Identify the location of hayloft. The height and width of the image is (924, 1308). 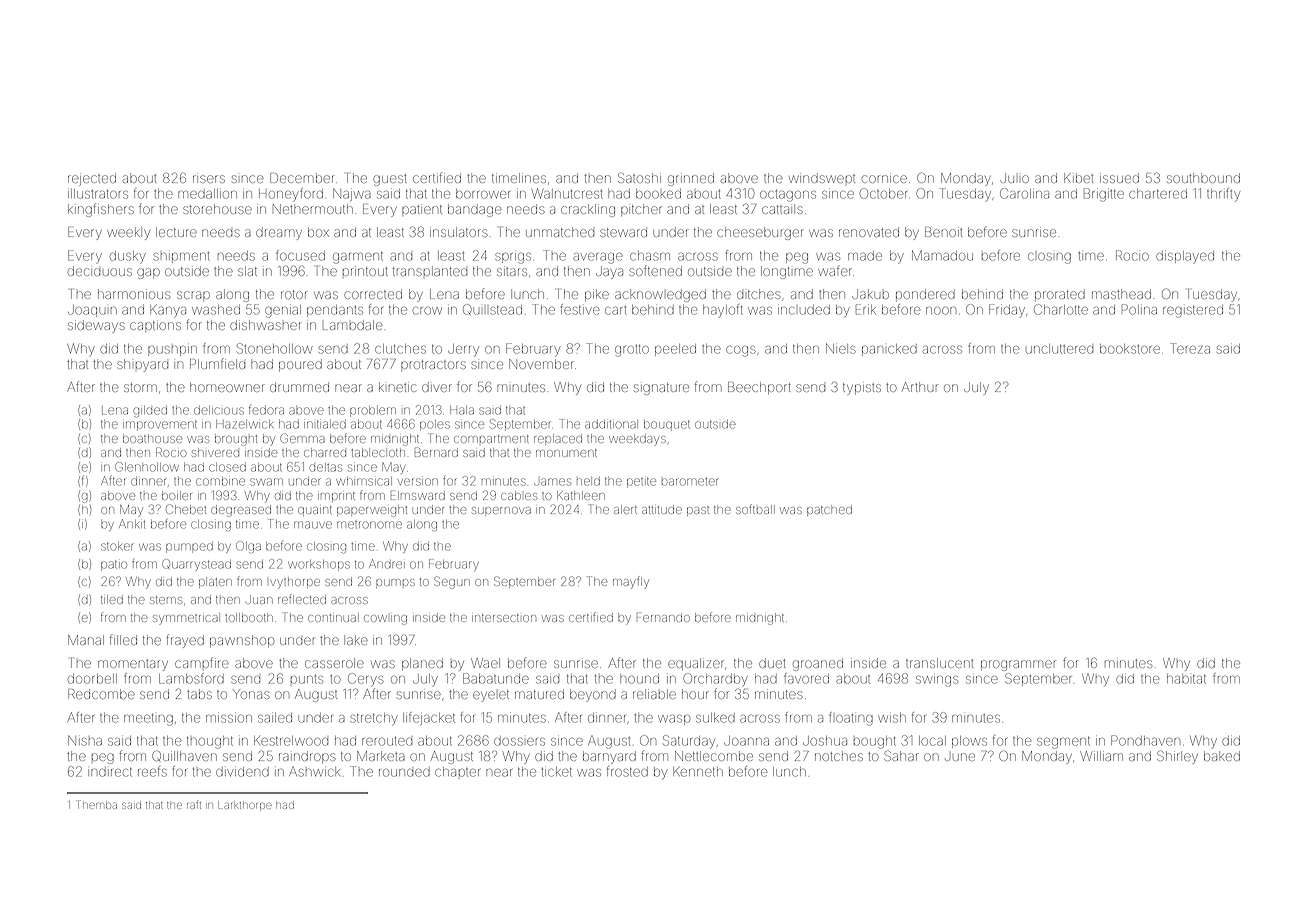
(723, 311).
